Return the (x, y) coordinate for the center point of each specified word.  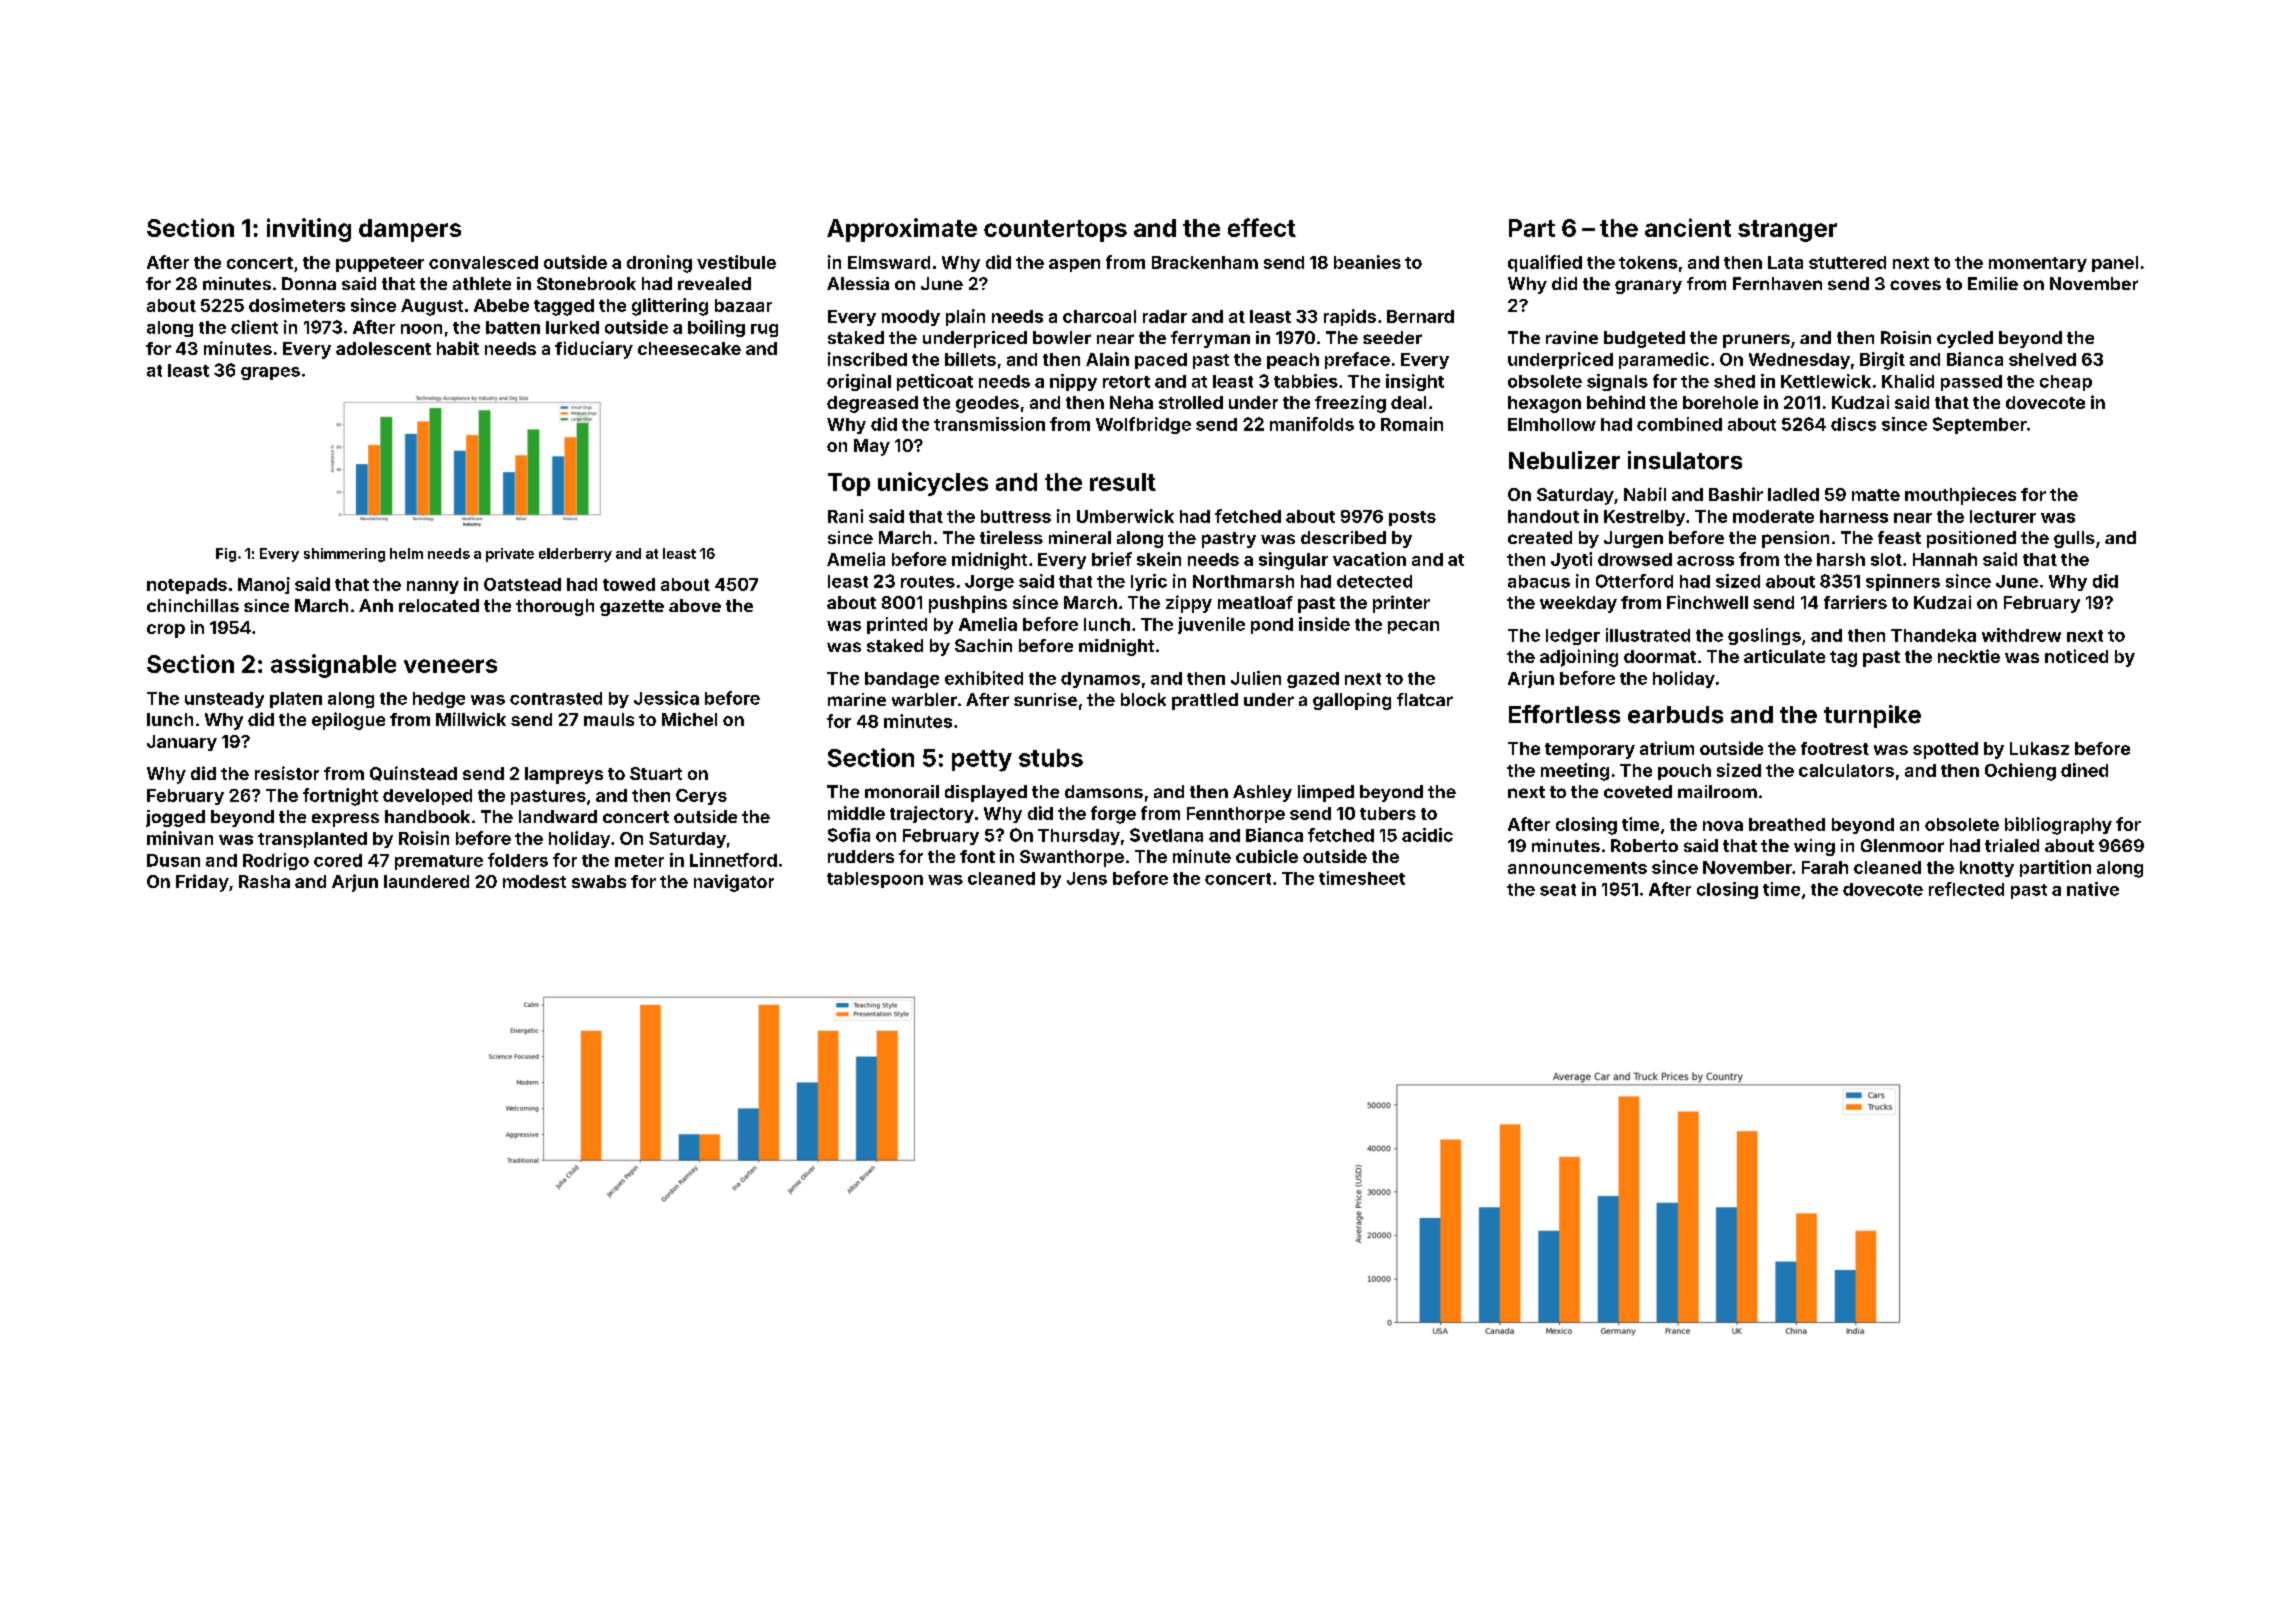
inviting (309, 230)
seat (1558, 890)
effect (1262, 227)
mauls (609, 719)
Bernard (1420, 316)
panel (2115, 264)
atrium (1667, 748)
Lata (1785, 262)
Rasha (264, 881)
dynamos (1100, 680)
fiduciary (594, 350)
